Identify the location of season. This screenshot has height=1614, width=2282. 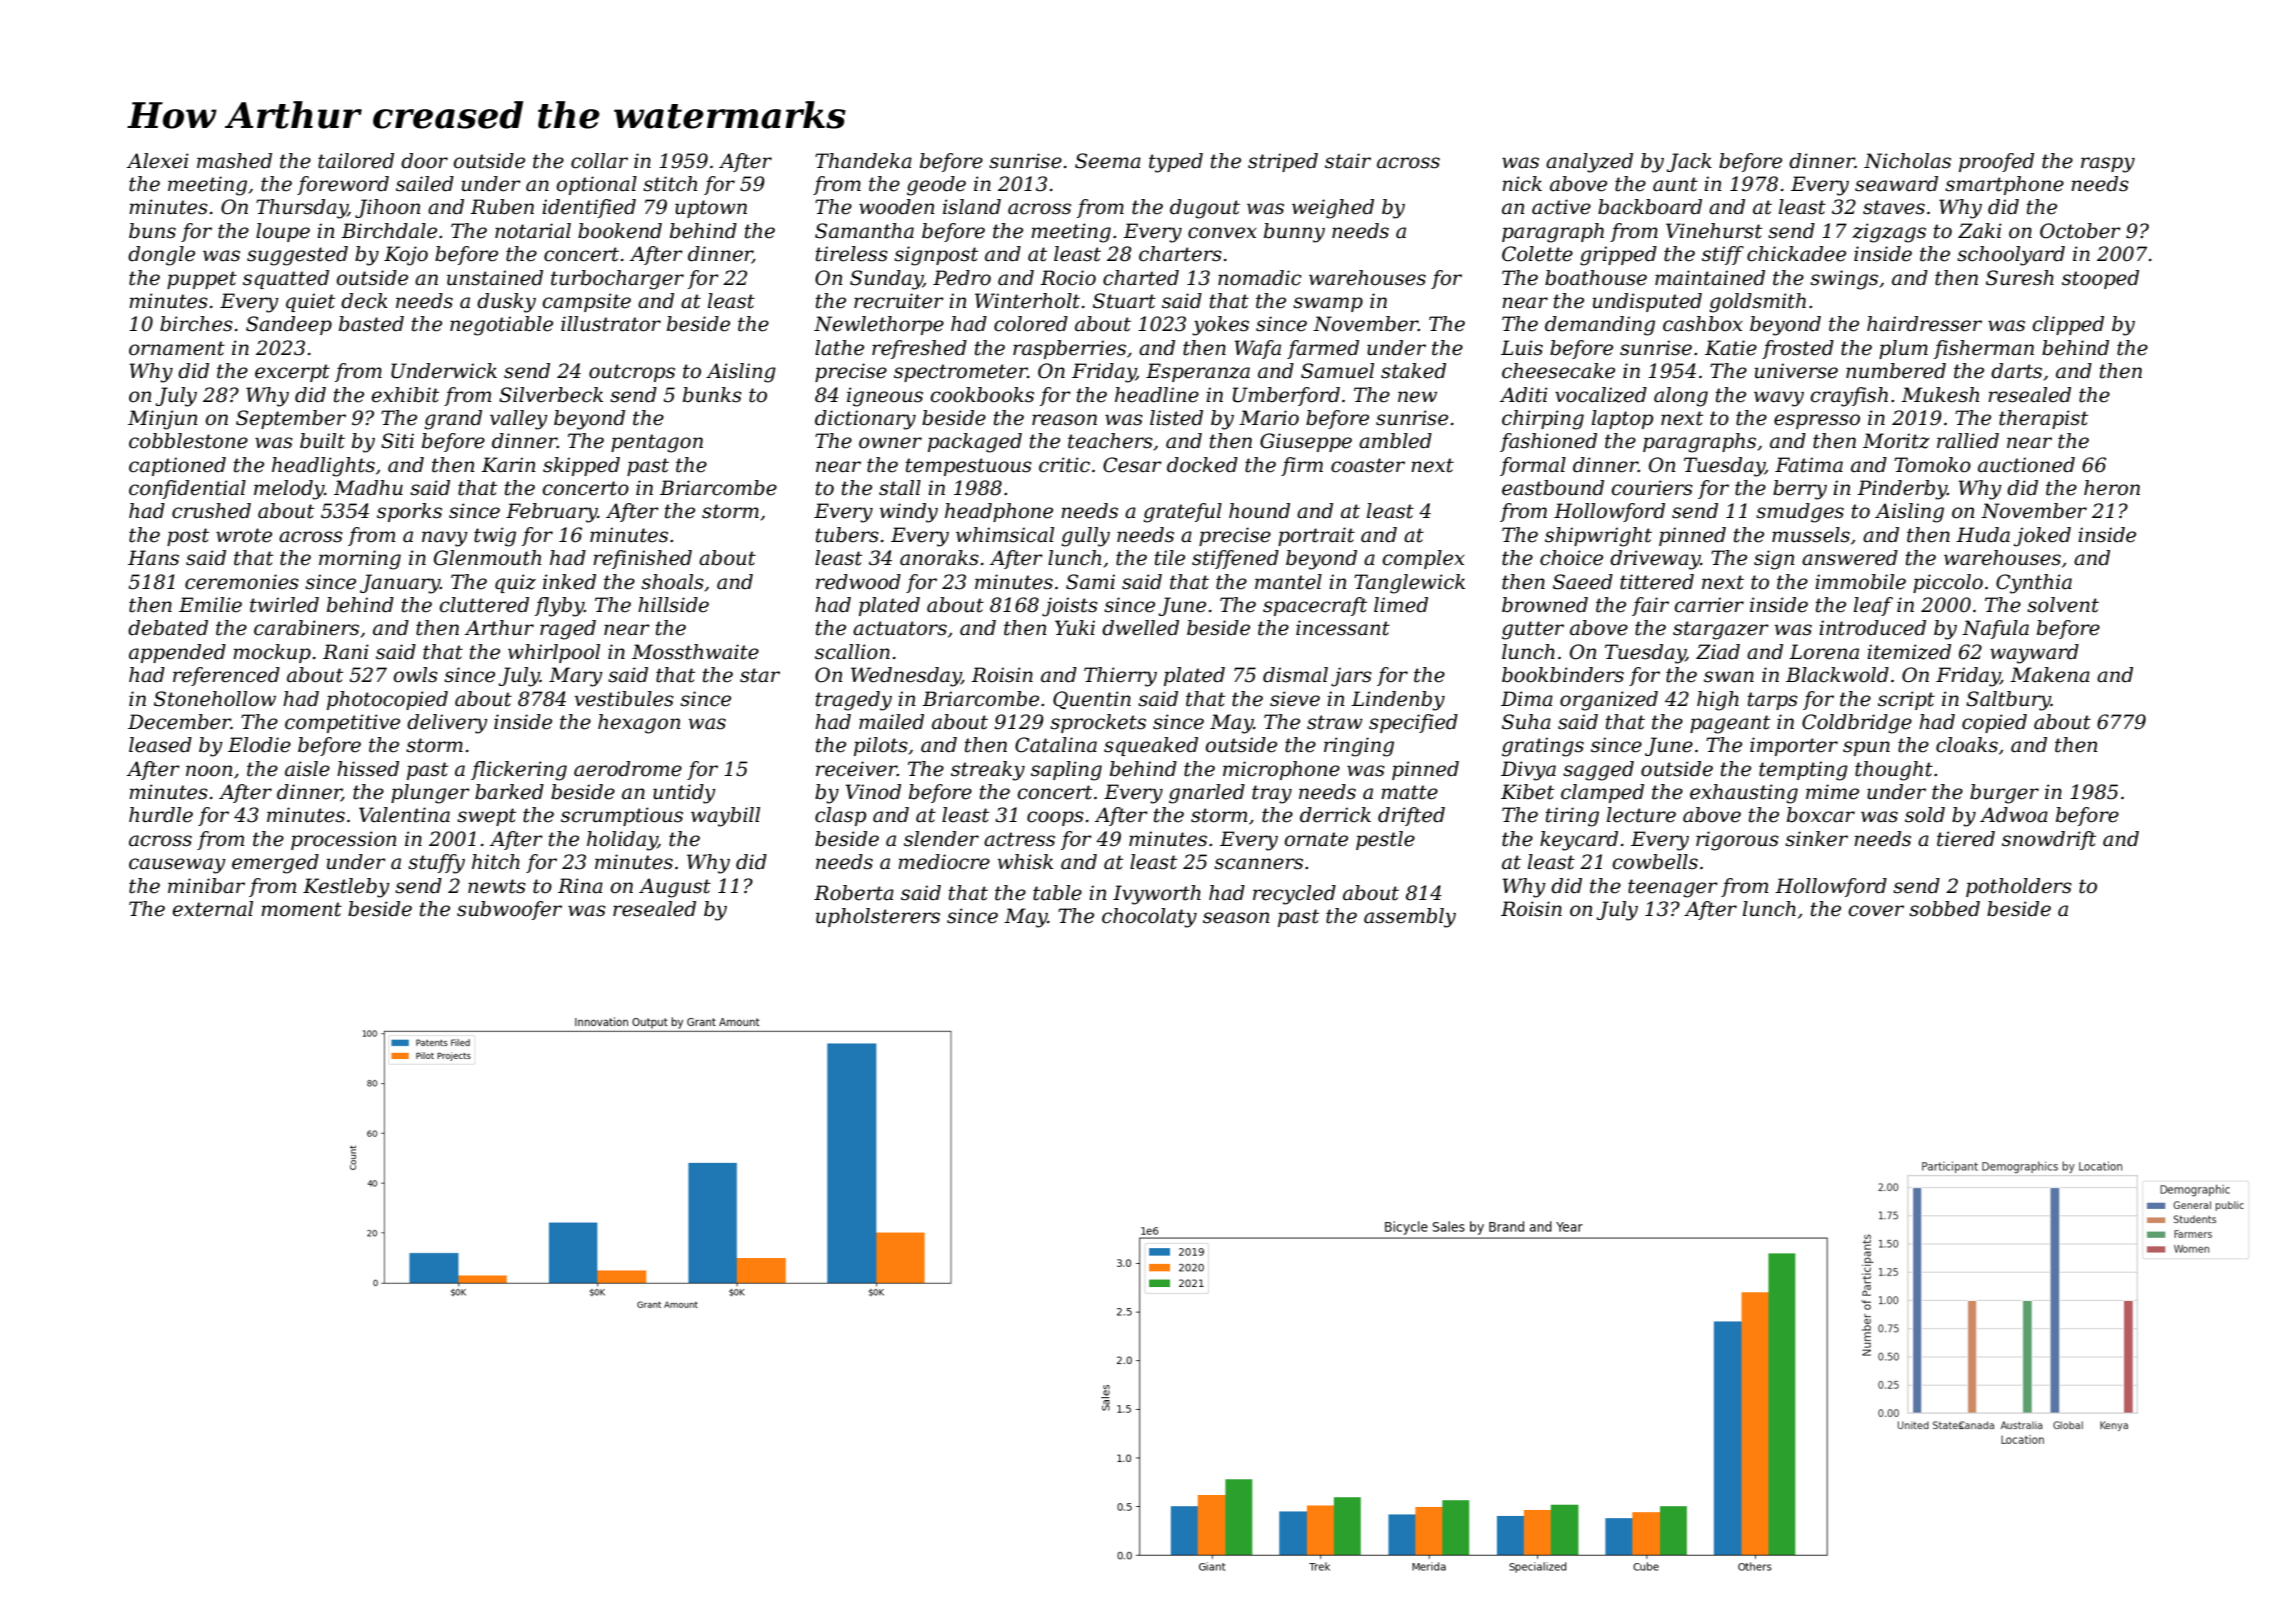
(1236, 918).
